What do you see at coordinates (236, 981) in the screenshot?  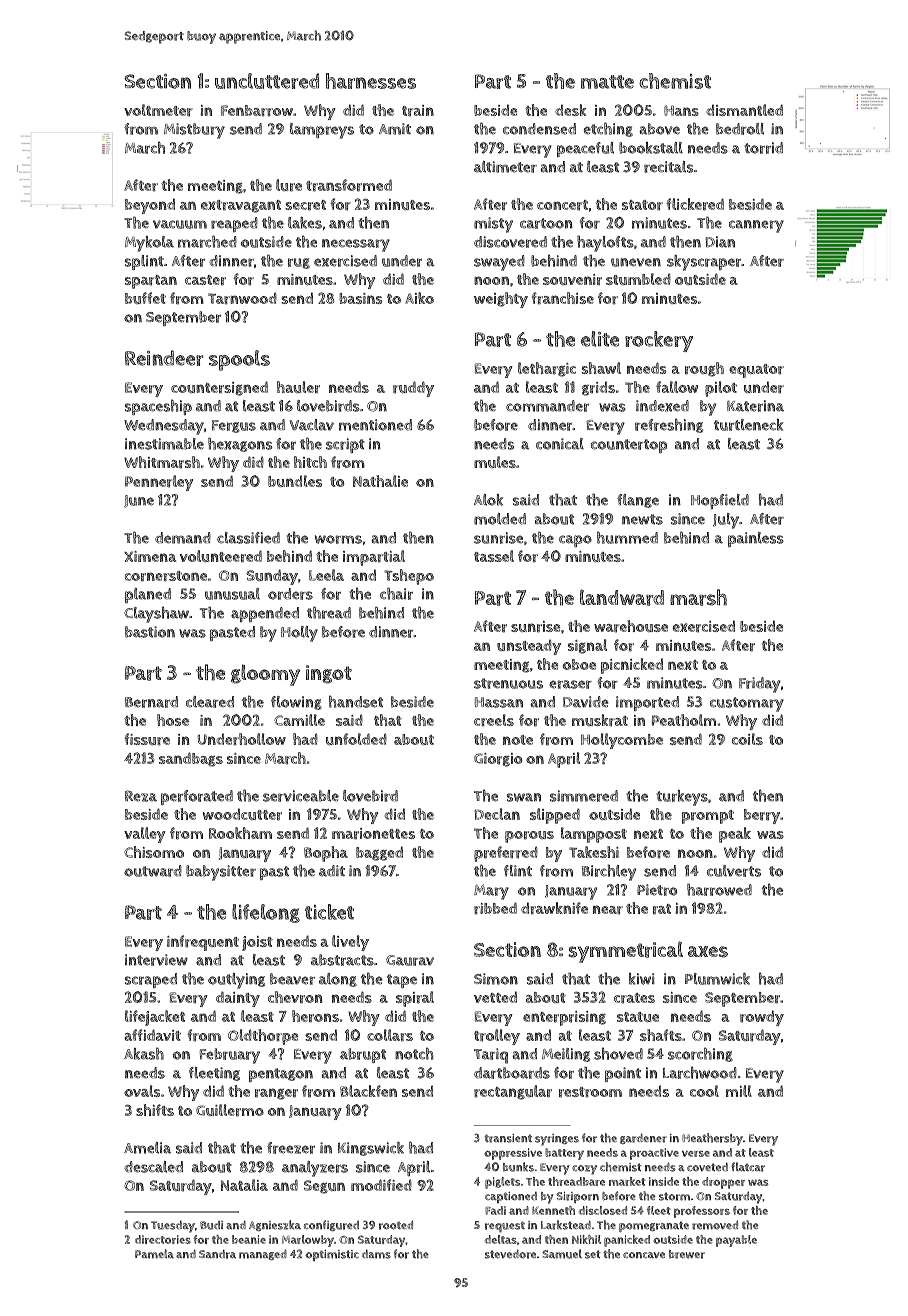 I see `outlying` at bounding box center [236, 981].
